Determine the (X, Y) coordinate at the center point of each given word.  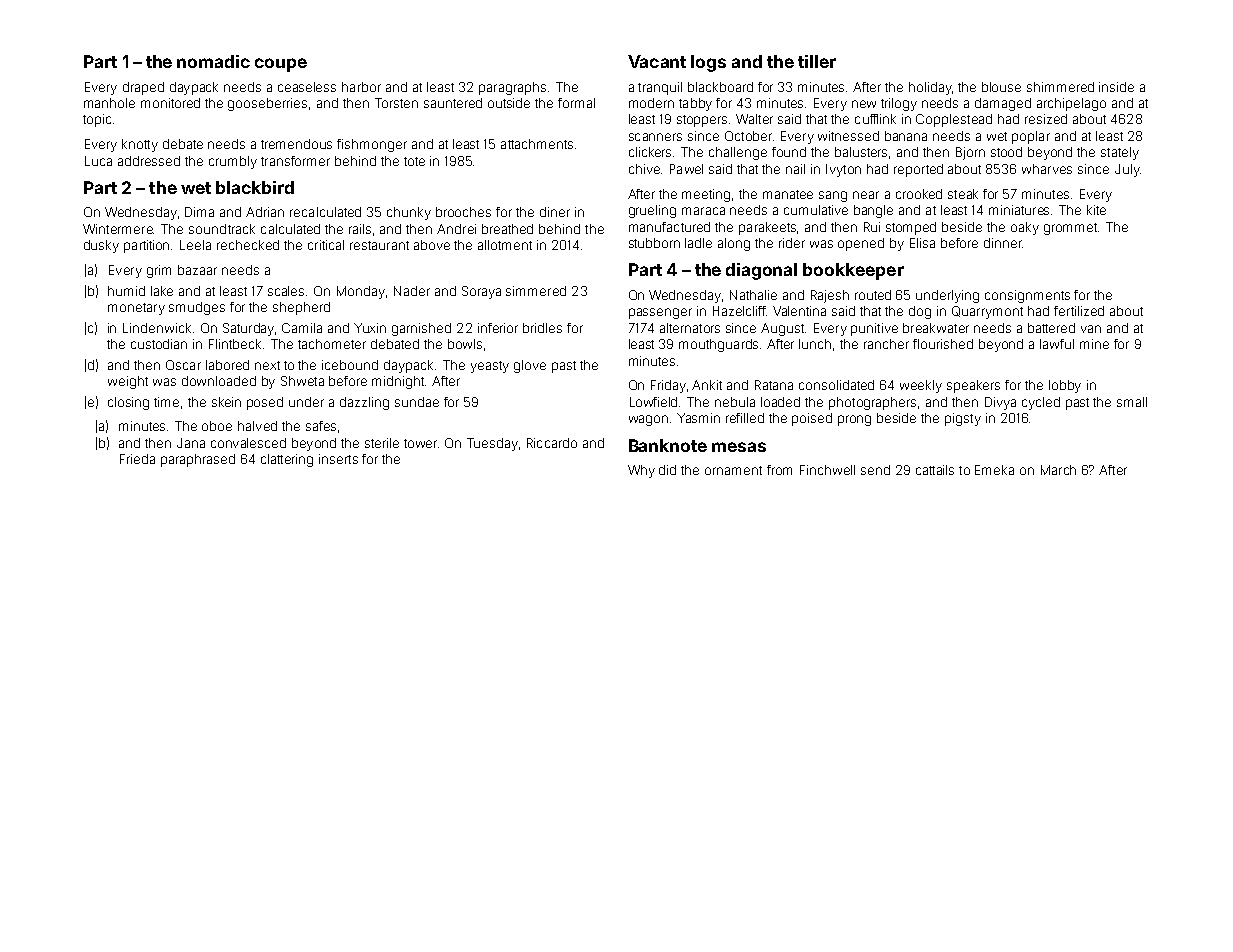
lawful (1057, 344)
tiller (817, 61)
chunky (409, 213)
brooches (463, 212)
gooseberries (267, 104)
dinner (1003, 243)
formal (576, 103)
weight (128, 382)
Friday (668, 386)
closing (128, 403)
